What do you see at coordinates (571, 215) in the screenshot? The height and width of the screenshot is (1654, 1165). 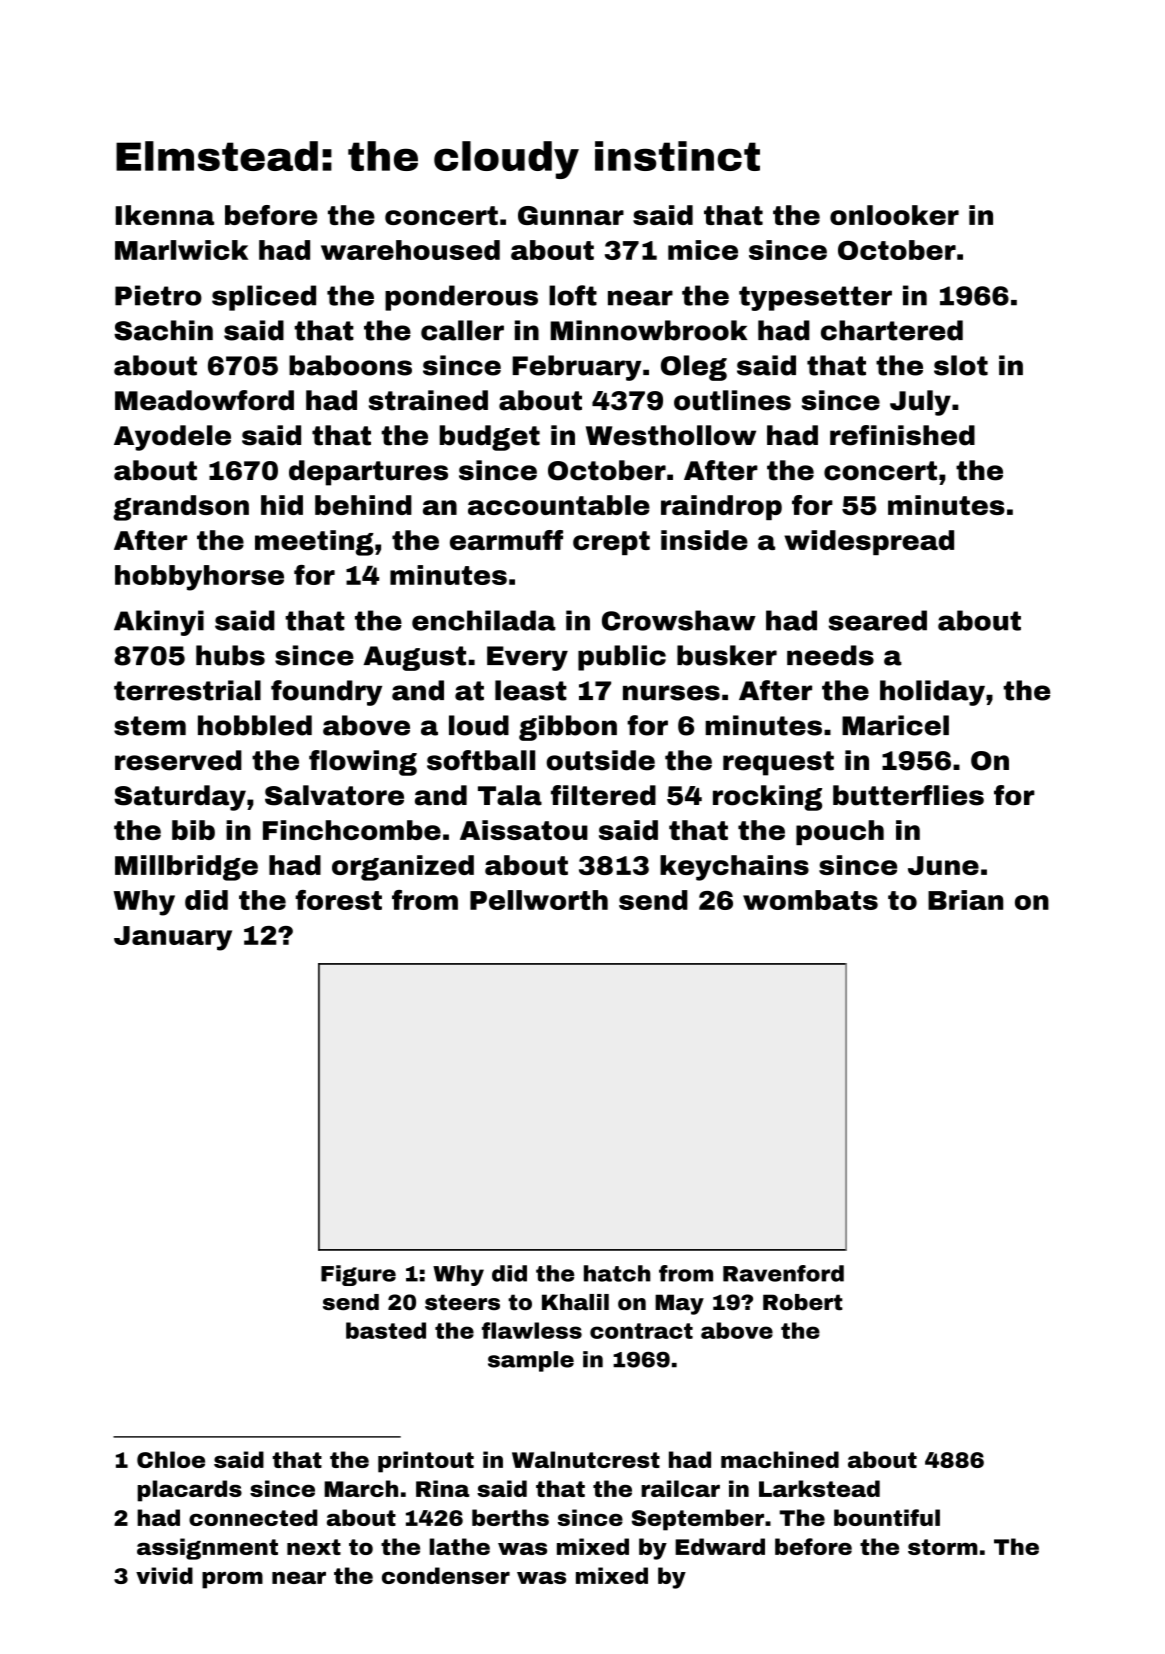 I see `Gunnar` at bounding box center [571, 215].
